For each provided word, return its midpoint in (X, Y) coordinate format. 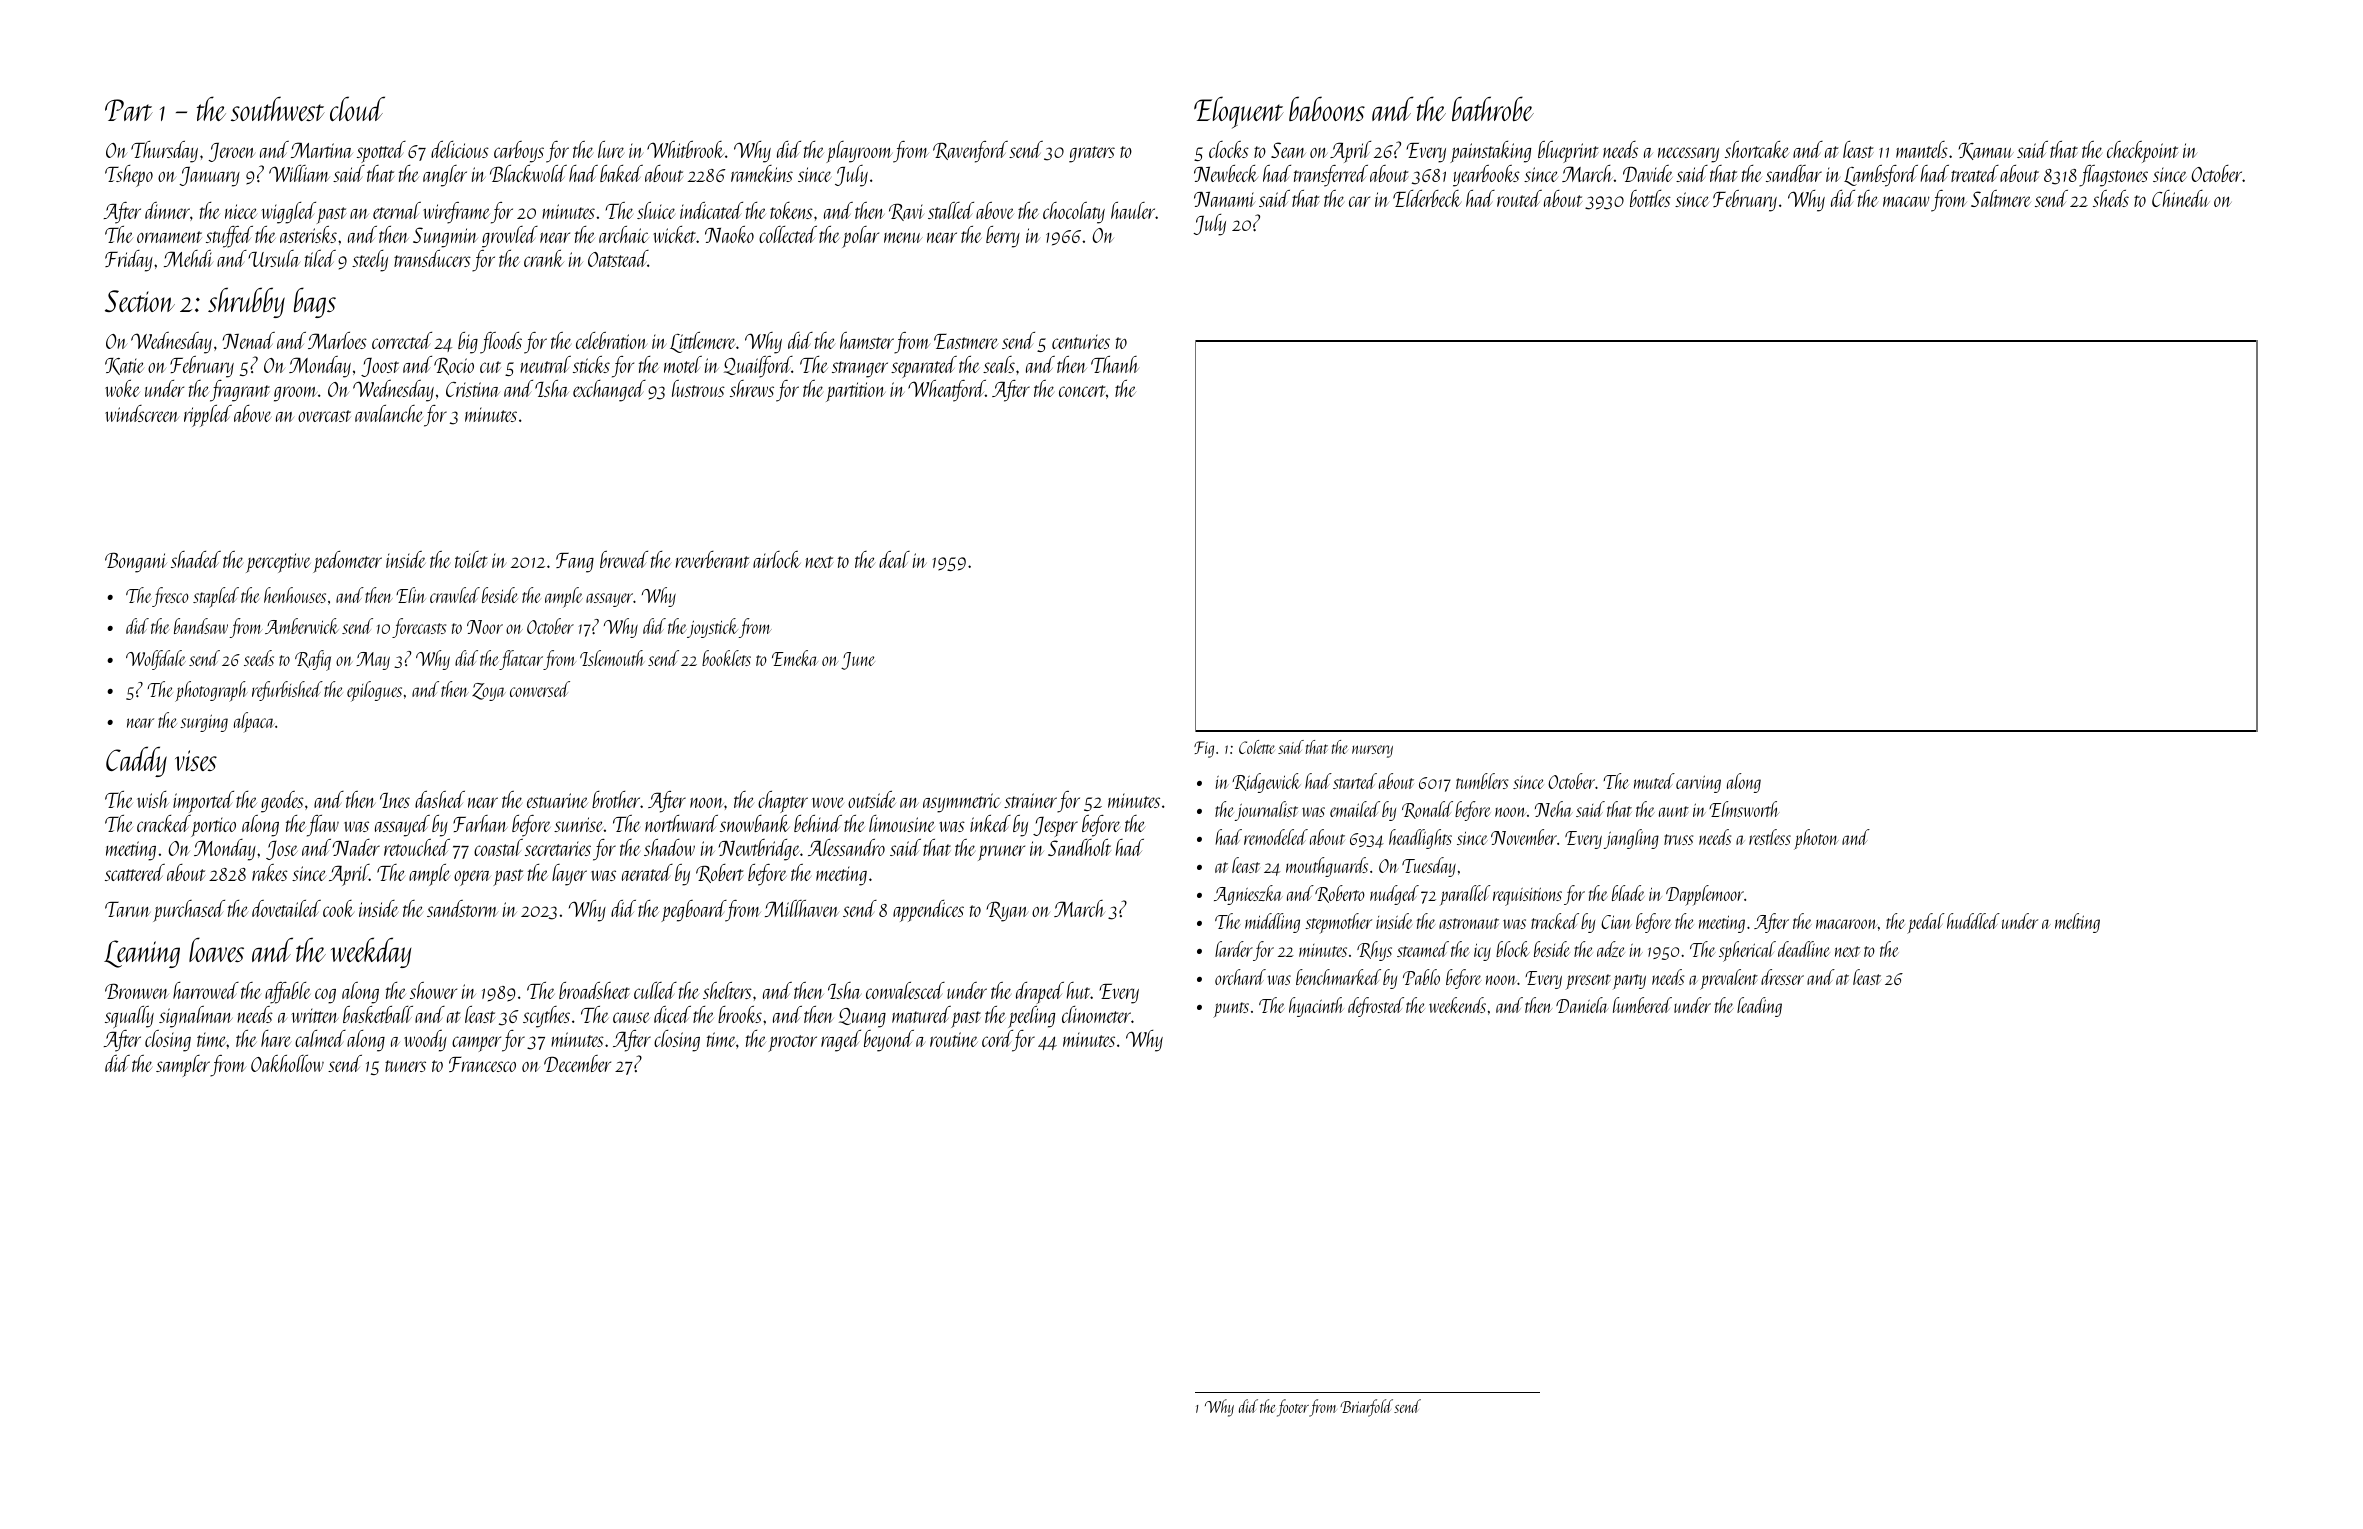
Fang (575, 563)
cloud (357, 108)
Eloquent (1239, 112)
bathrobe (1493, 108)
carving (1698, 784)
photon (1816, 839)
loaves (216, 949)
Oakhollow (287, 1063)
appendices (928, 911)
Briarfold (1366, 1408)
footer (1293, 1408)
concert (1082, 391)
